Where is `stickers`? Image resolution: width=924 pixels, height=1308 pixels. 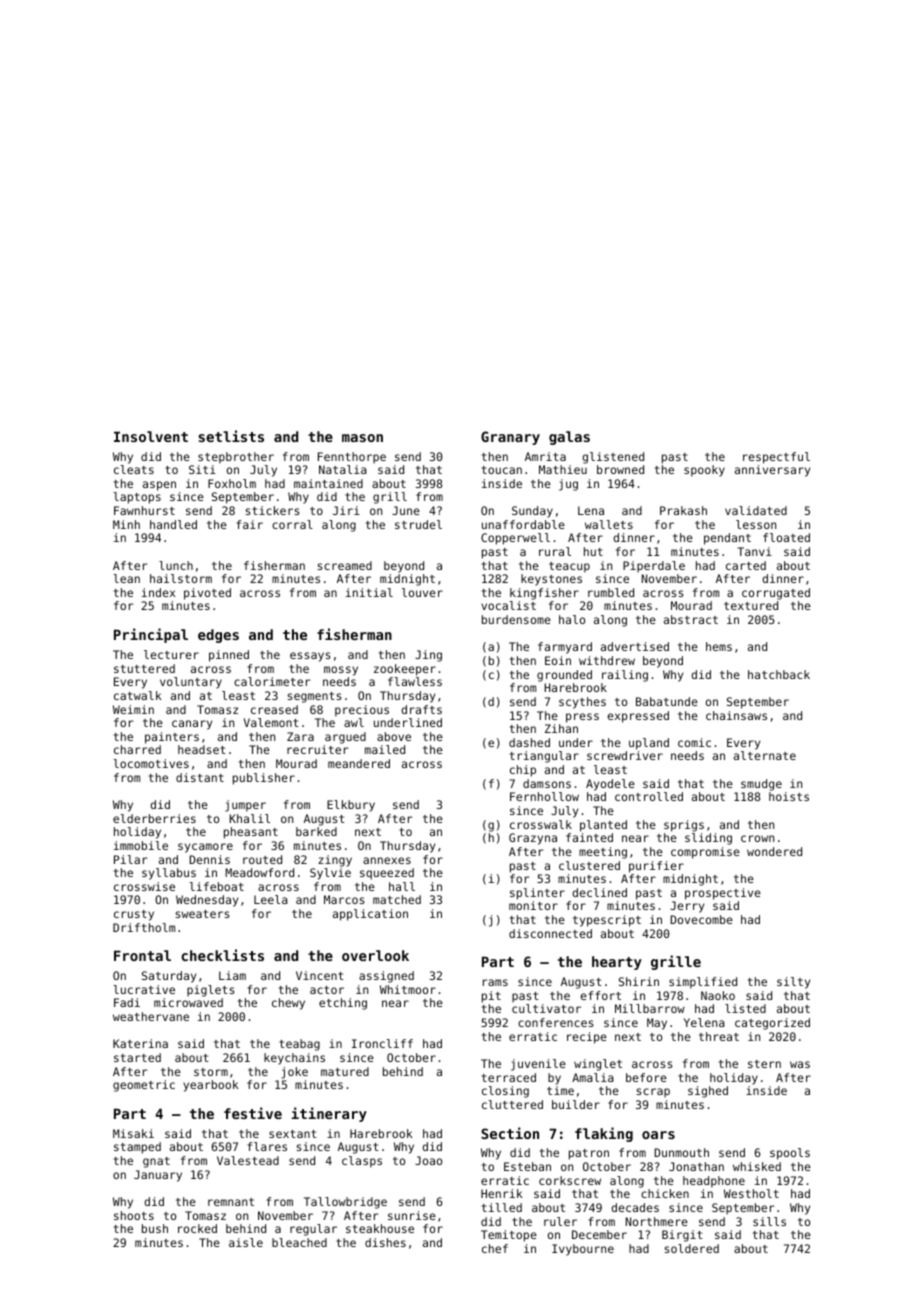
stickers is located at coordinates (273, 510).
